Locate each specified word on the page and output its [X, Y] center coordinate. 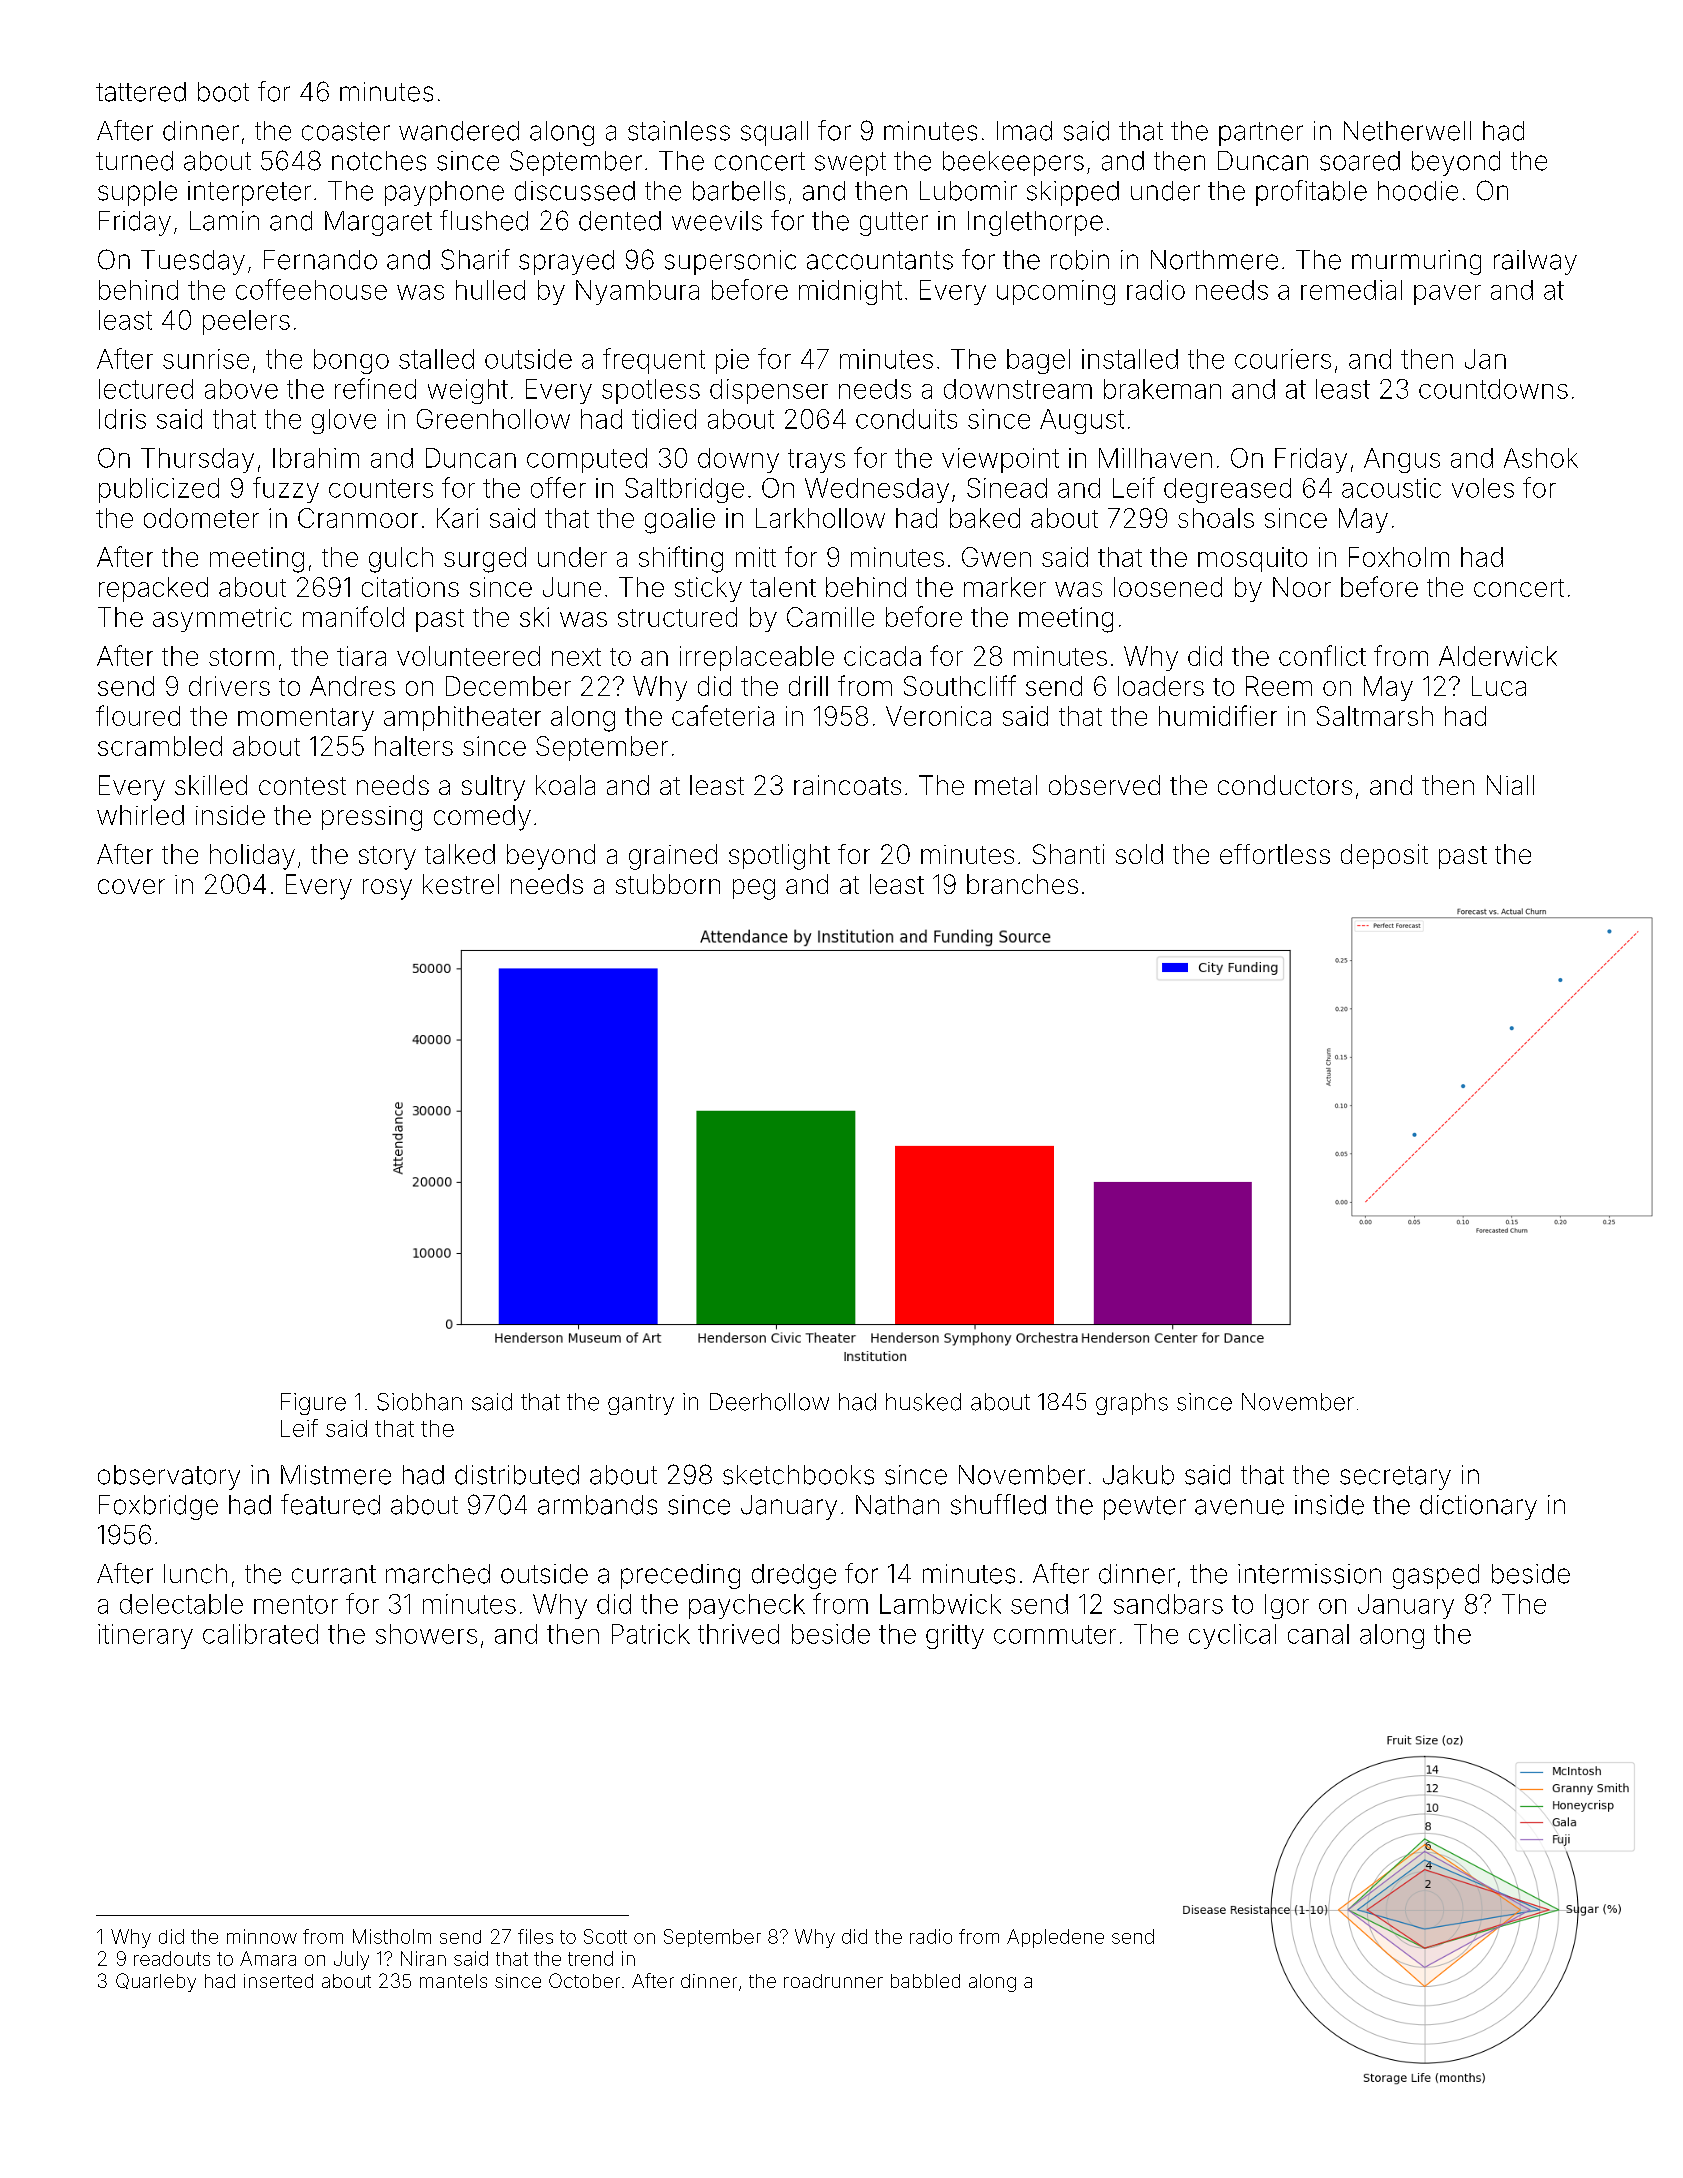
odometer [201, 518]
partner [1261, 134]
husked [923, 1402]
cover [131, 886]
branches [1022, 884]
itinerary [145, 1636]
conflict [1322, 655]
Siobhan [419, 1402]
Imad [1024, 131]
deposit [1384, 856]
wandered [459, 131]
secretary [1395, 1478]
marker [1005, 587]
